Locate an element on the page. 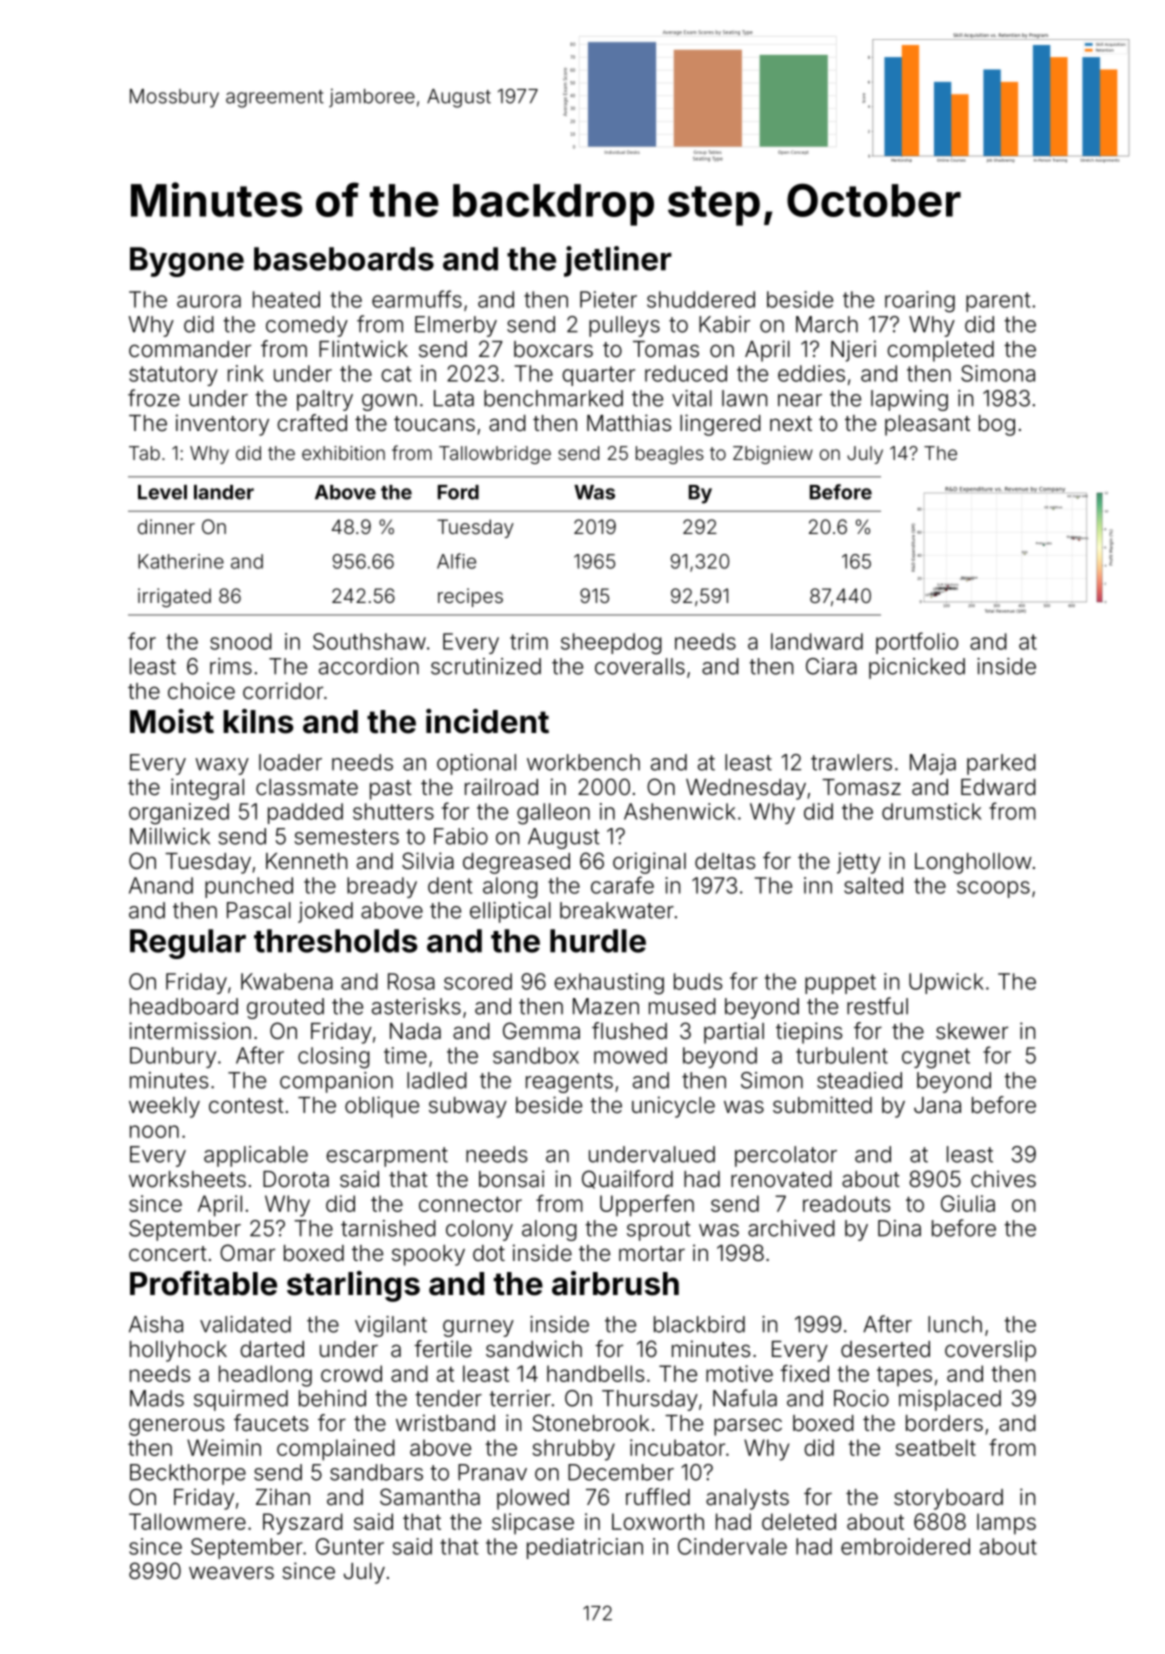  baseboards is located at coordinates (344, 259).
